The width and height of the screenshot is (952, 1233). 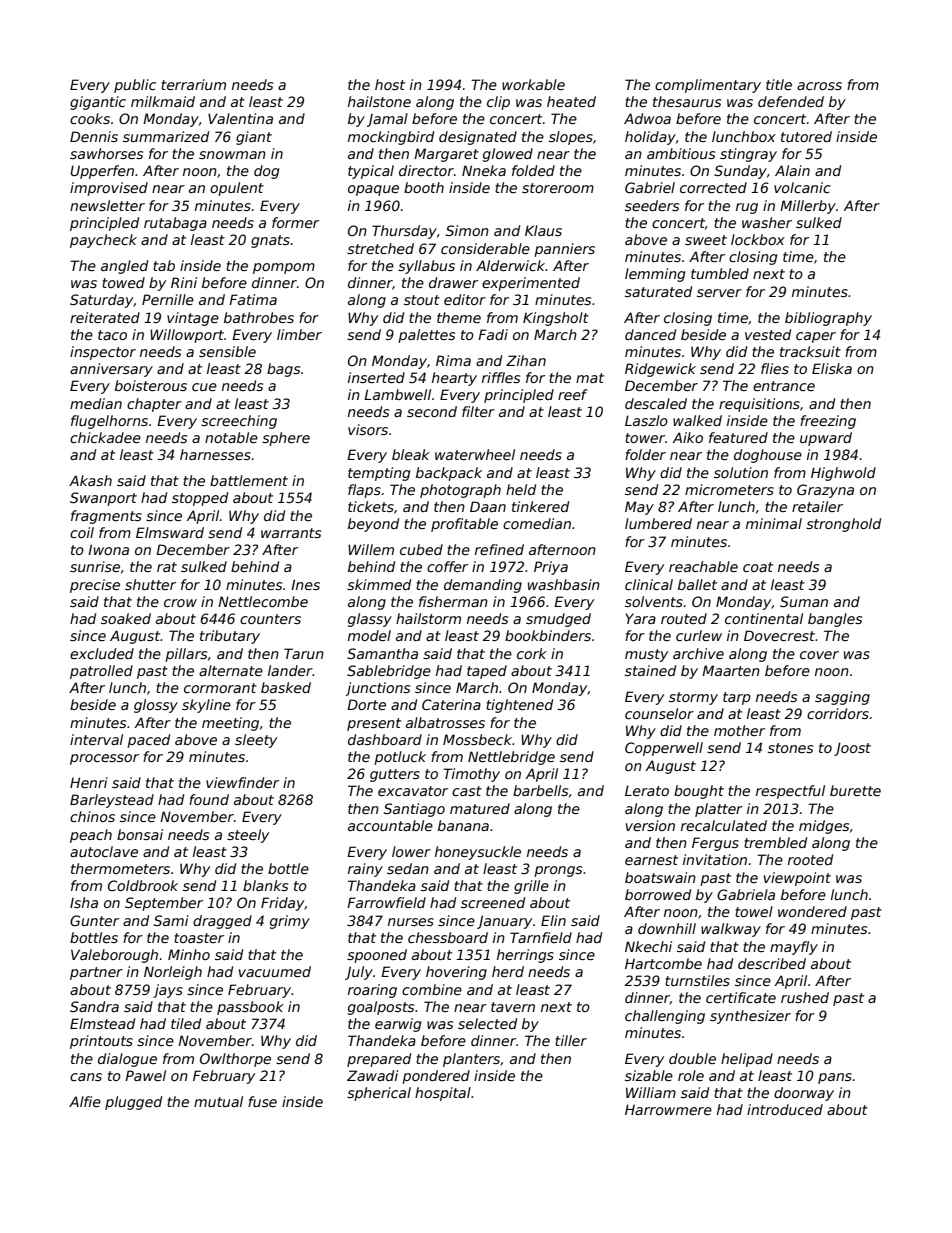 I want to click on former, so click(x=295, y=222).
